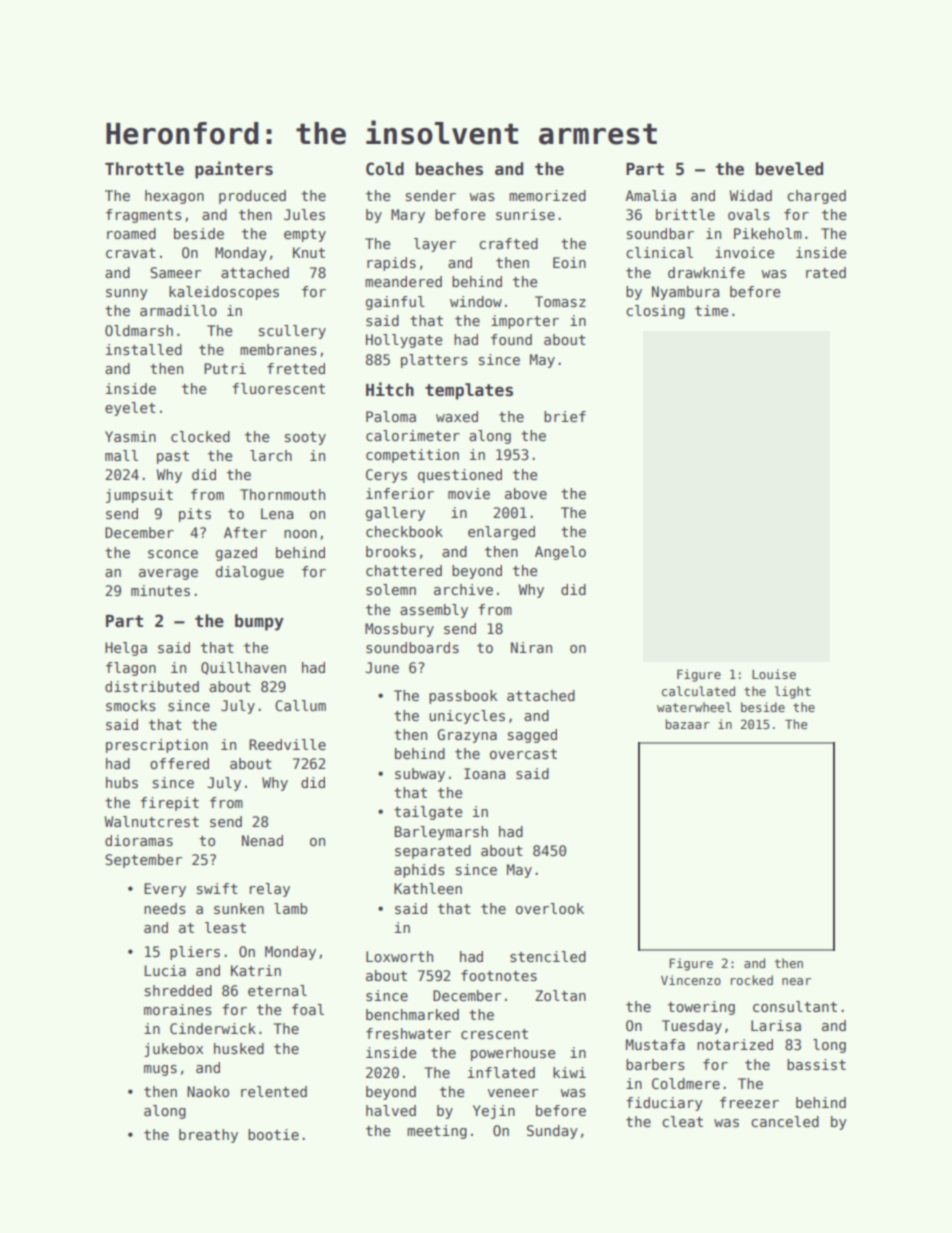 The image size is (952, 1233). What do you see at coordinates (239, 1048) in the document?
I see `husked` at bounding box center [239, 1048].
